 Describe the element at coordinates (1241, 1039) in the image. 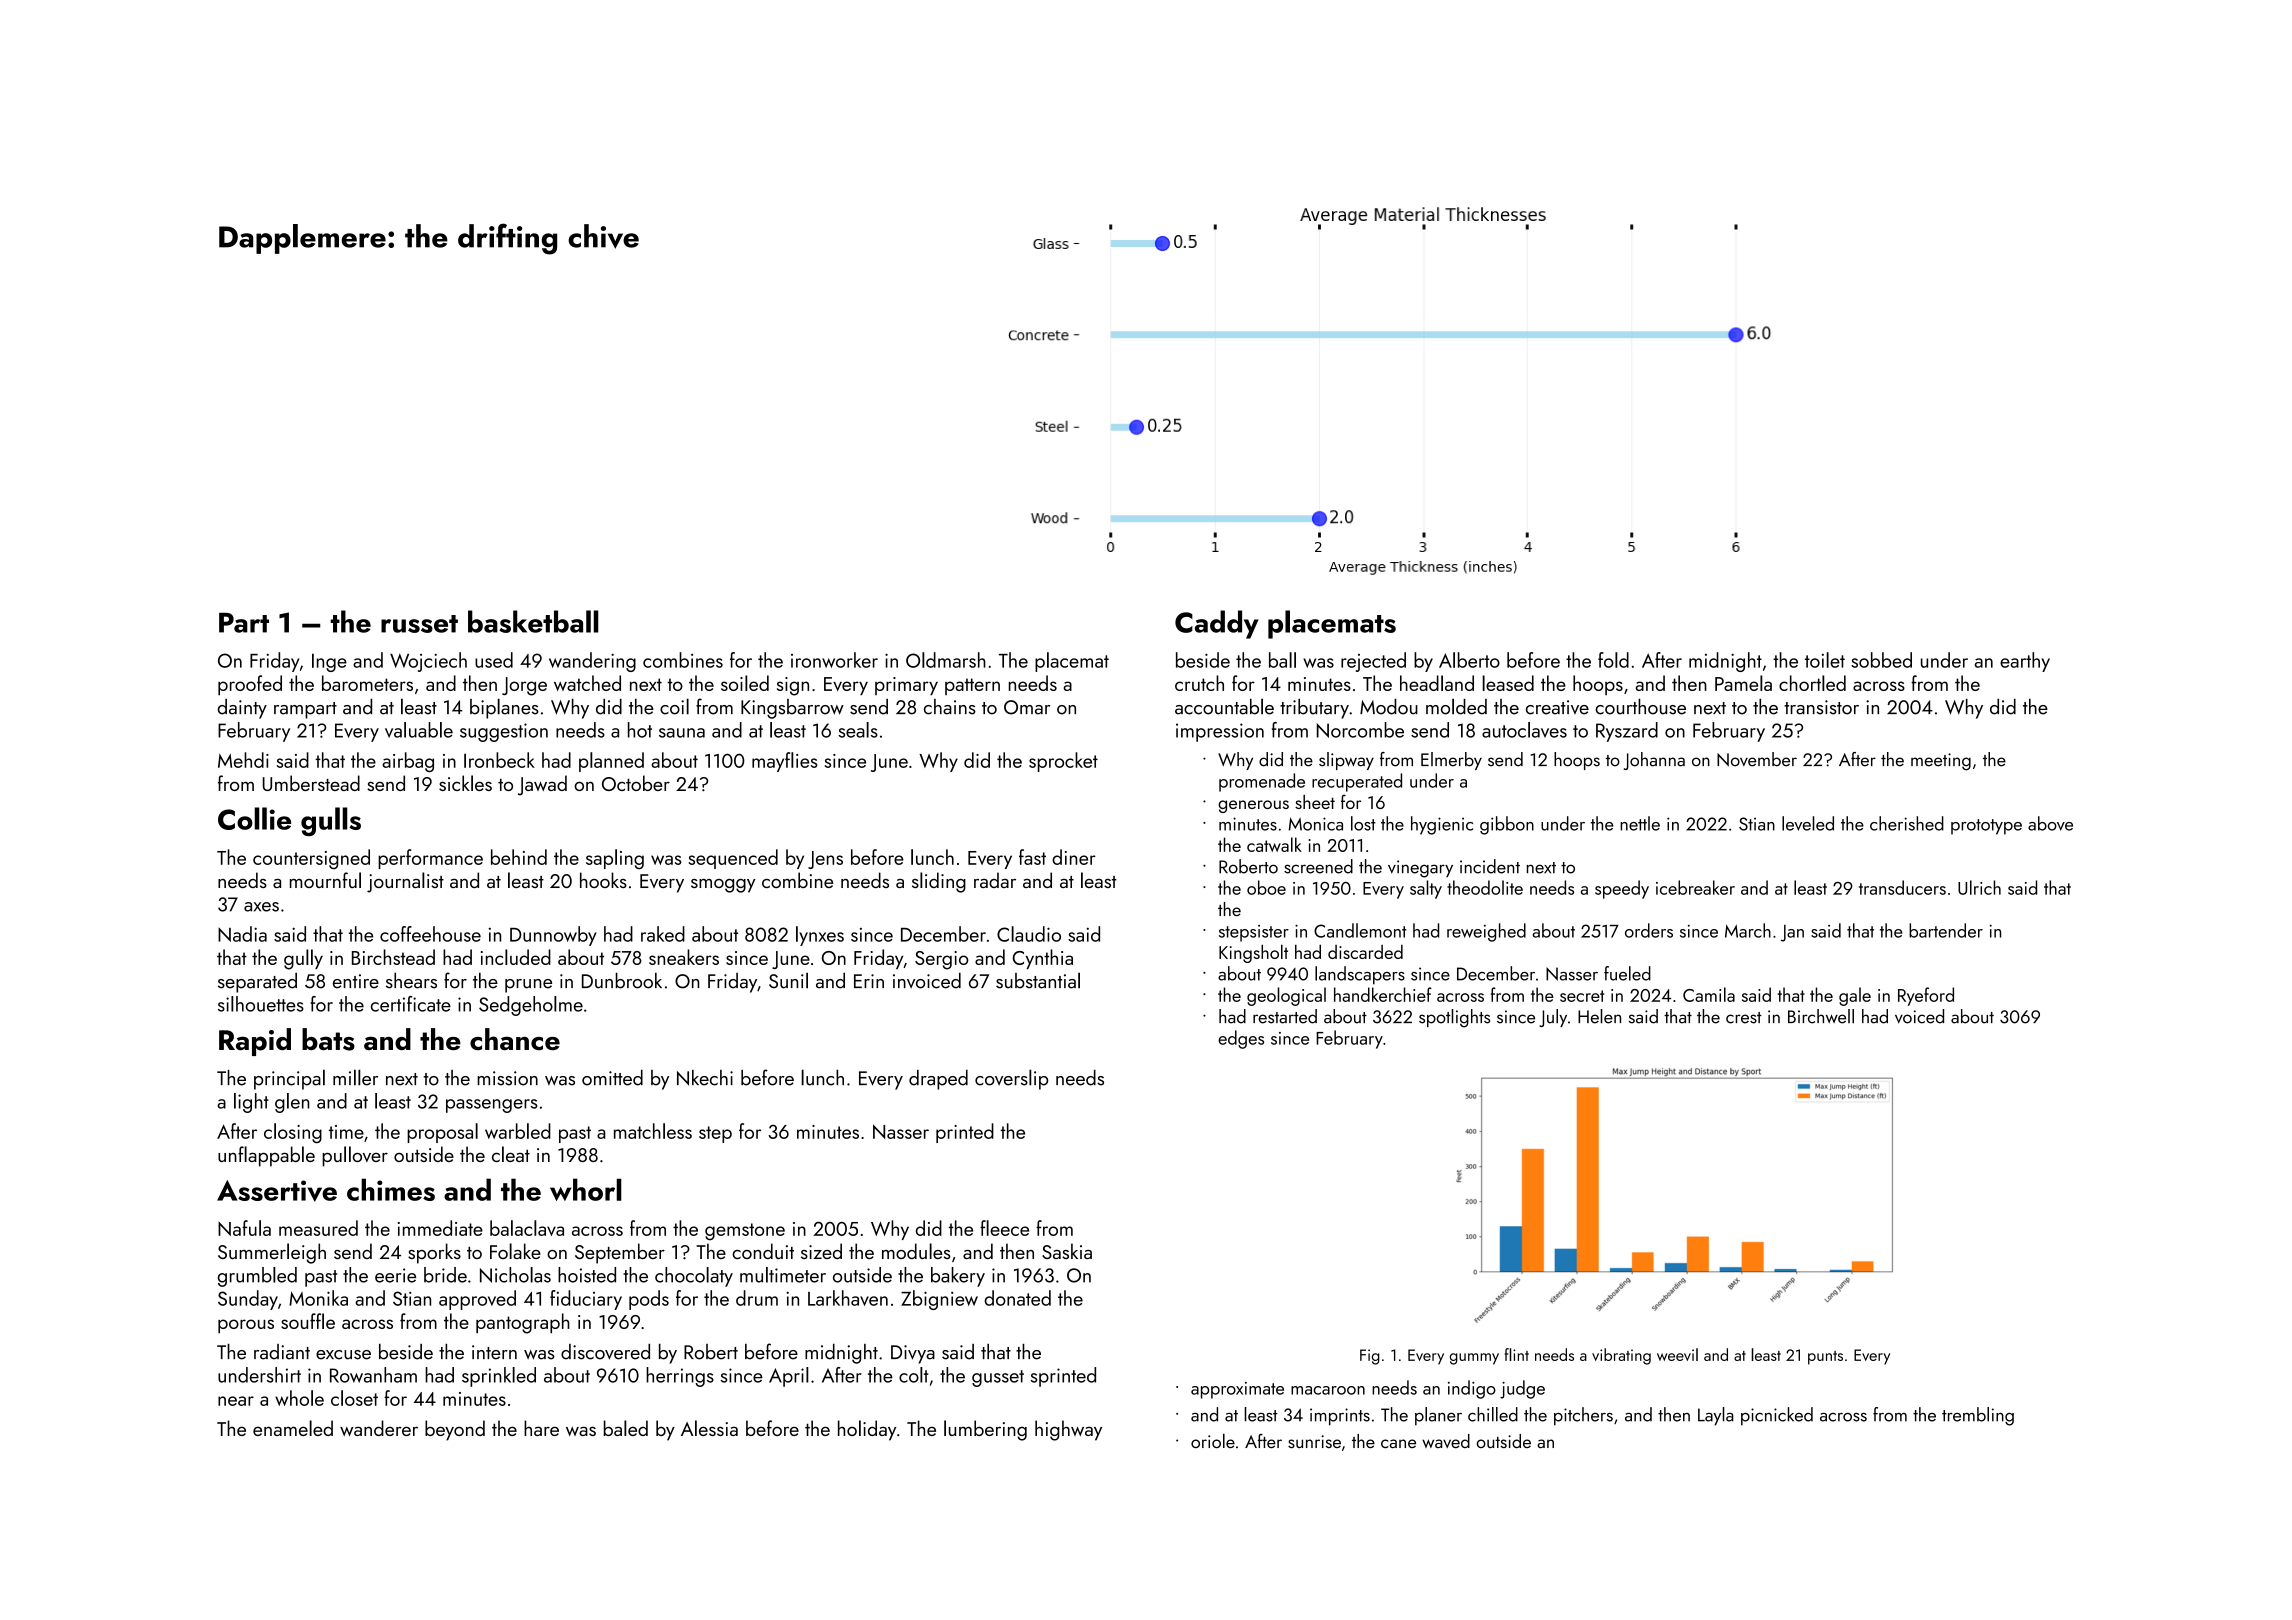

I see `edges` at that location.
